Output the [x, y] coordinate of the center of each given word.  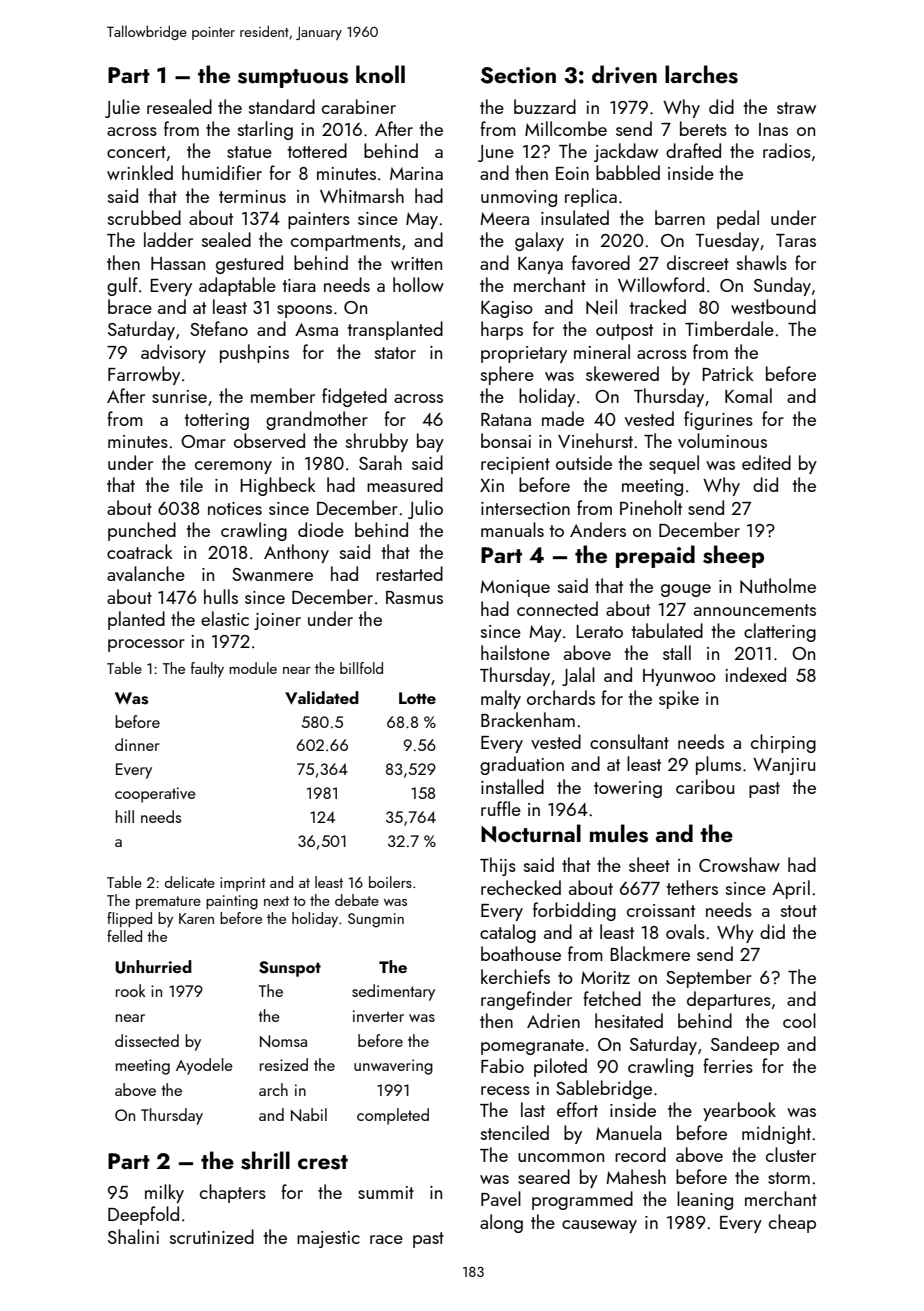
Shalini [133, 1236]
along [501, 1223]
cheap [792, 1223]
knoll [380, 74]
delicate [190, 882]
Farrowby [144, 375]
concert [136, 152]
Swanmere [272, 574]
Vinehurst [595, 440]
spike [679, 699]
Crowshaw [739, 864]
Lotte [417, 698]
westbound [773, 306]
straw [796, 108]
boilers [390, 882]
